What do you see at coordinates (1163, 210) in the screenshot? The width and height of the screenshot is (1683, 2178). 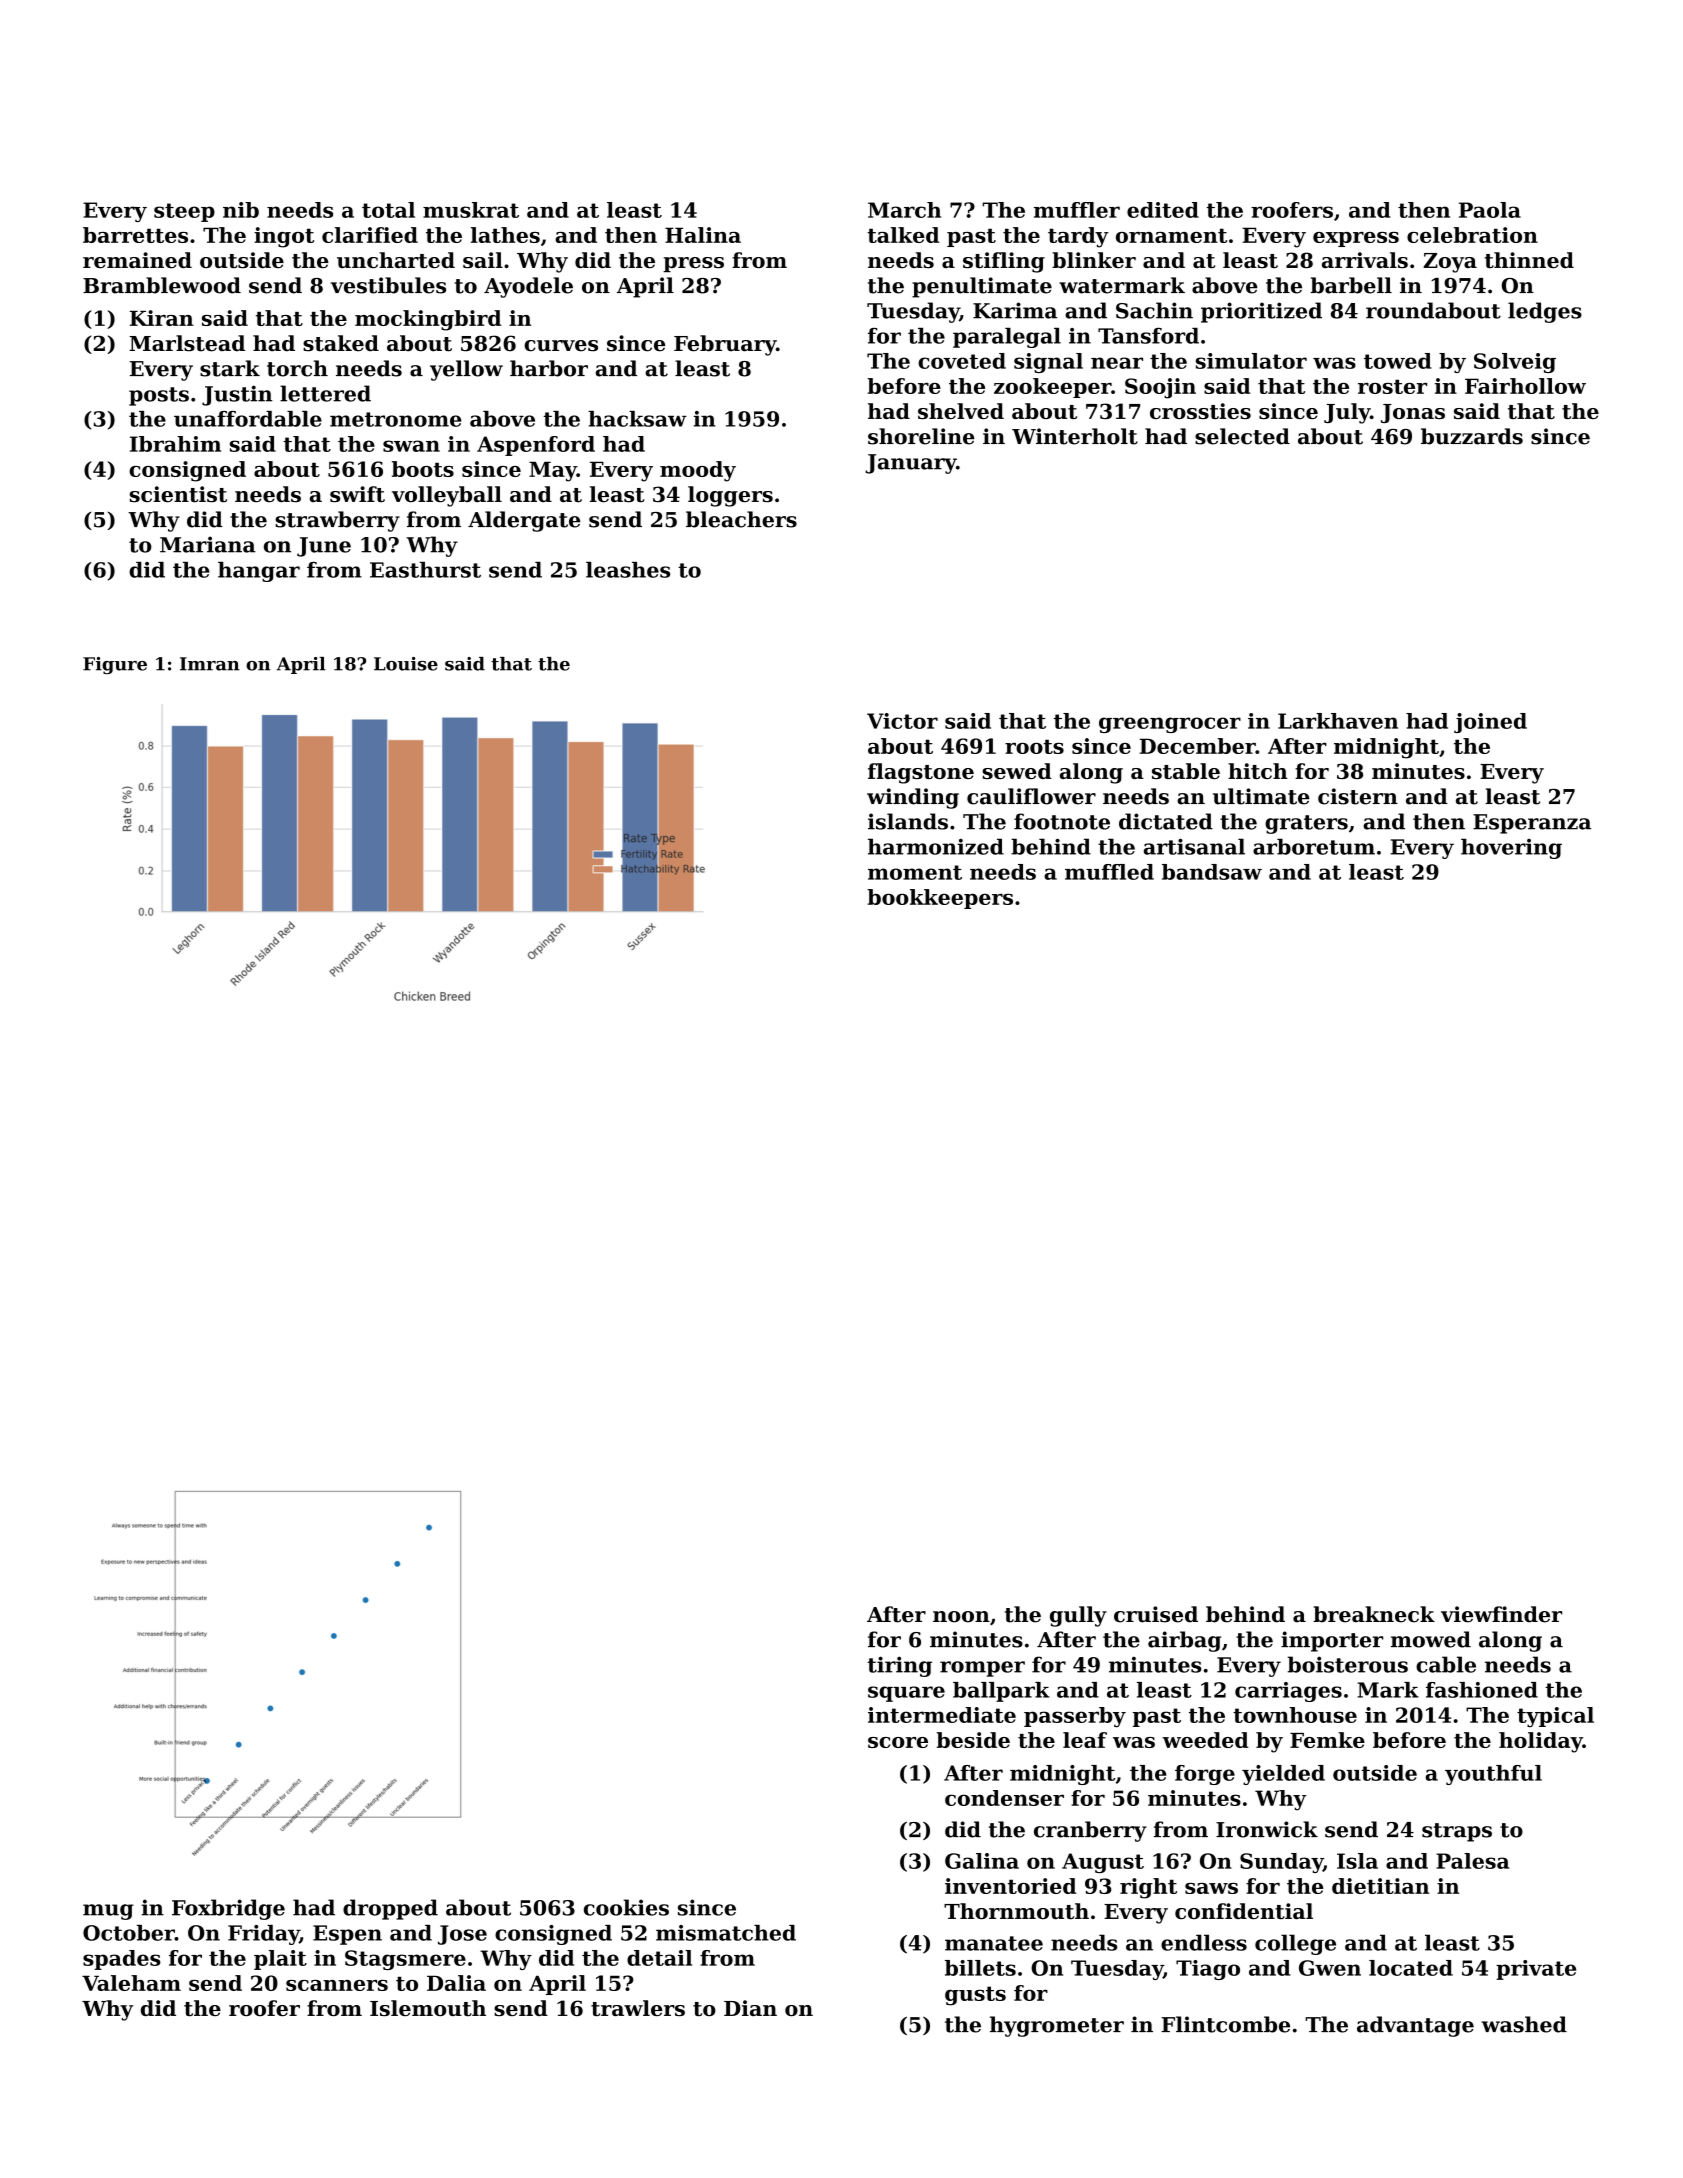 I see `edited` at bounding box center [1163, 210].
